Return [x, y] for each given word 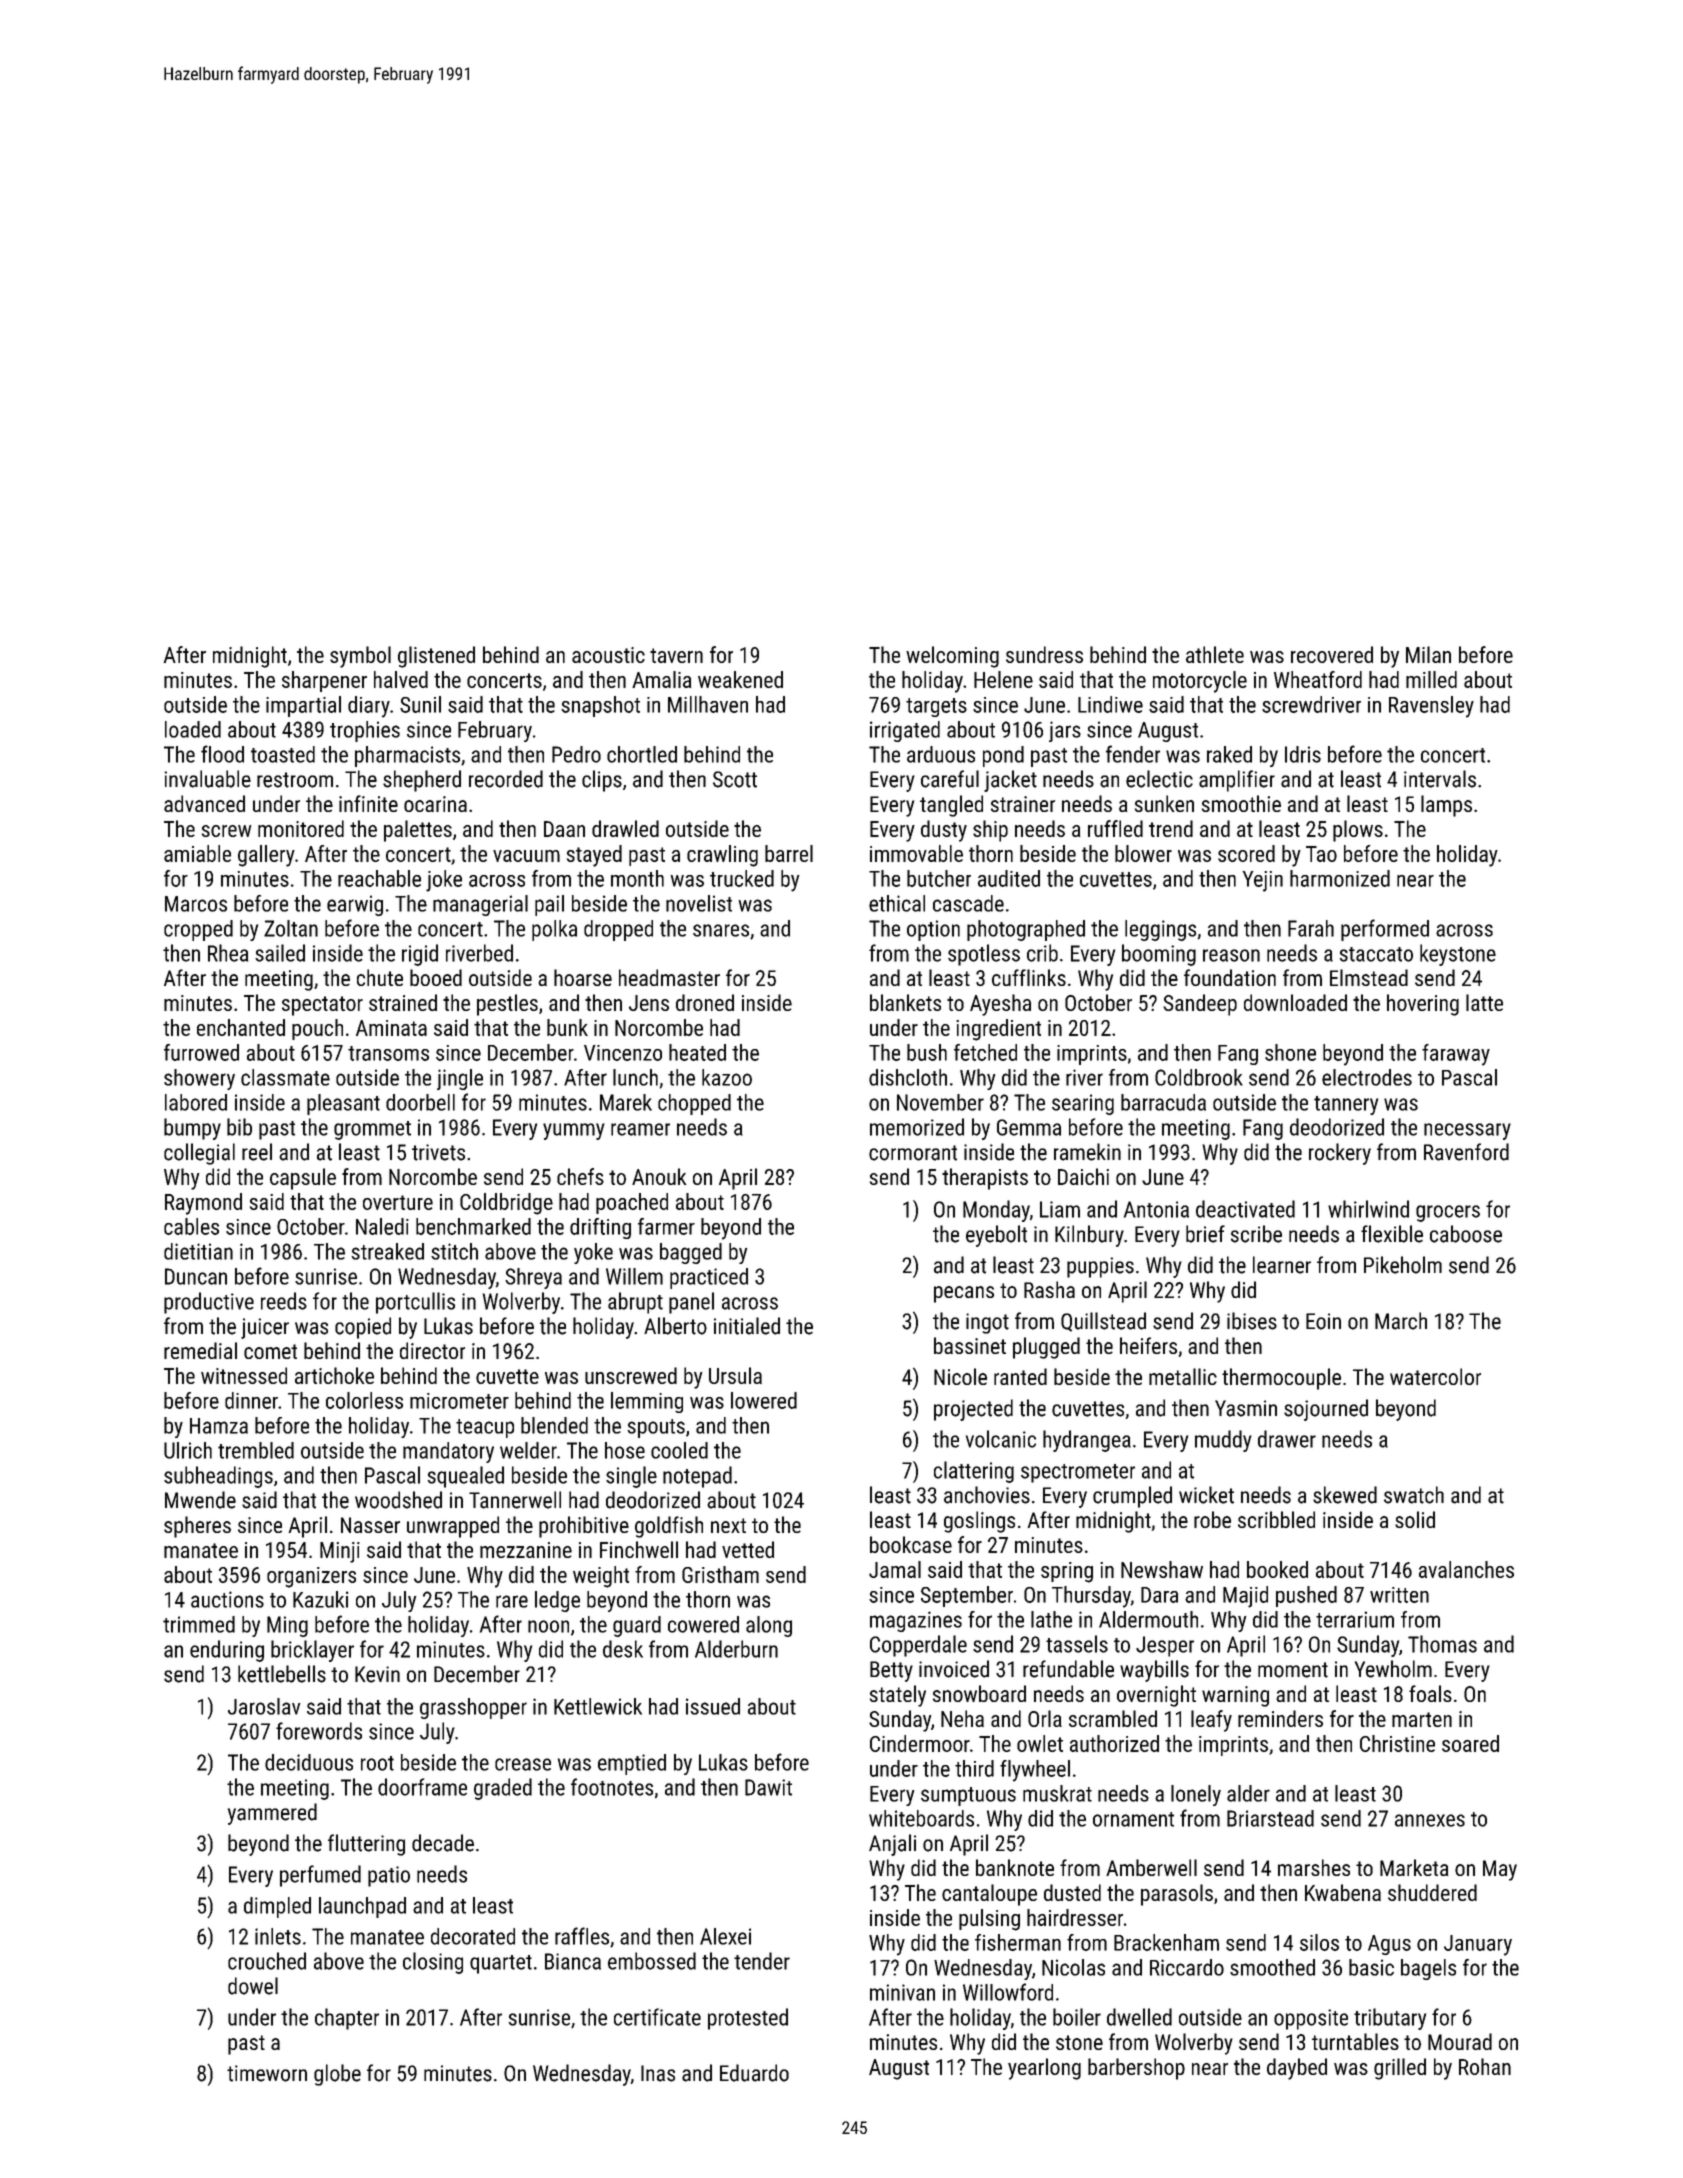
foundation [1230, 977]
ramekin [1087, 1152]
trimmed [199, 1624]
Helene [1003, 679]
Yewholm [1393, 1669]
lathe [1051, 1619]
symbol [360, 657]
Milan [1428, 654]
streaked [388, 1251]
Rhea [228, 953]
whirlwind [1368, 1209]
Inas [658, 2073]
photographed [1026, 930]
